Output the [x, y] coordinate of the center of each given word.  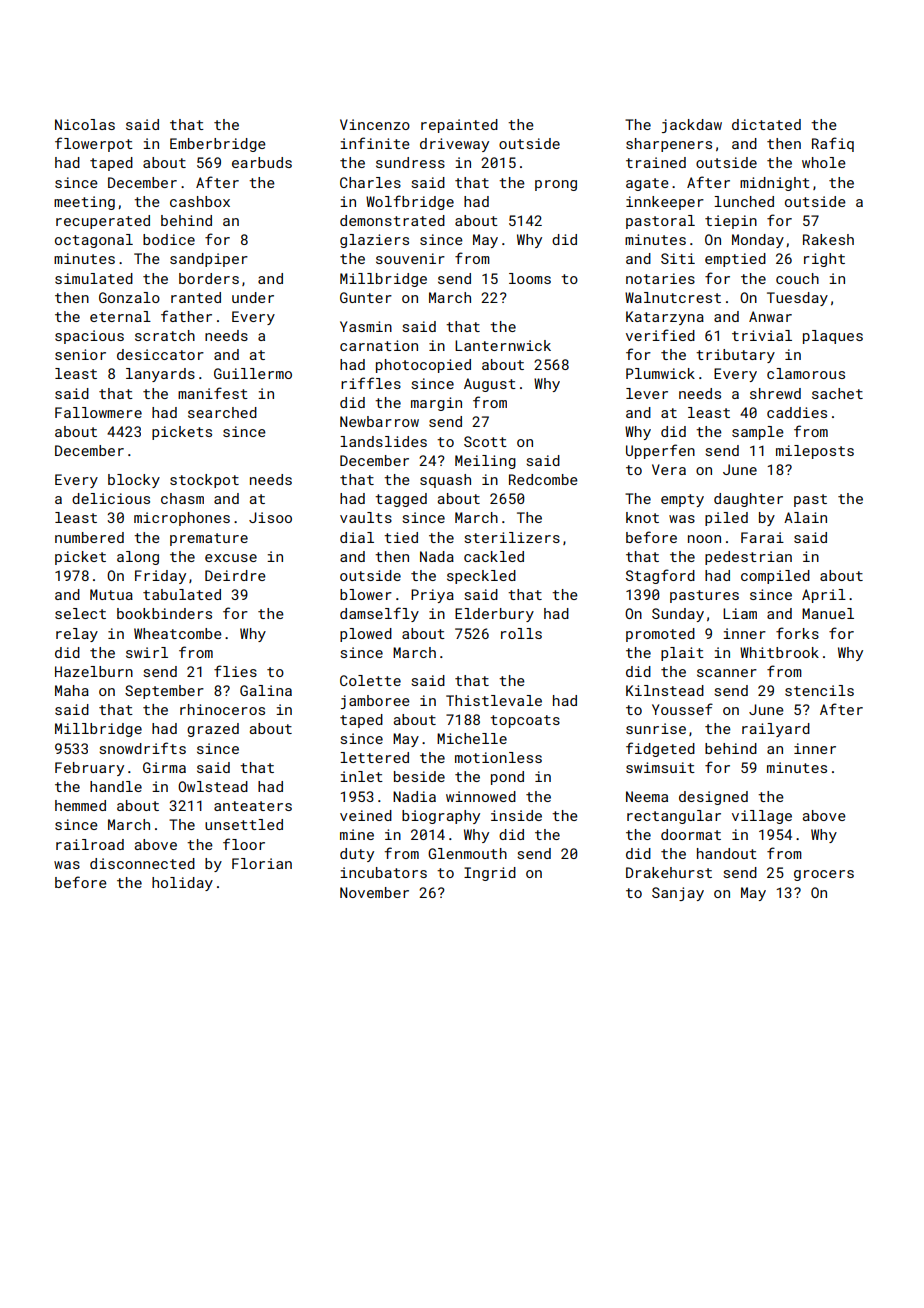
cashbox [200, 201]
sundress [410, 162]
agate [647, 184]
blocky [134, 481]
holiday [182, 884]
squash [445, 481]
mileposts [815, 452]
